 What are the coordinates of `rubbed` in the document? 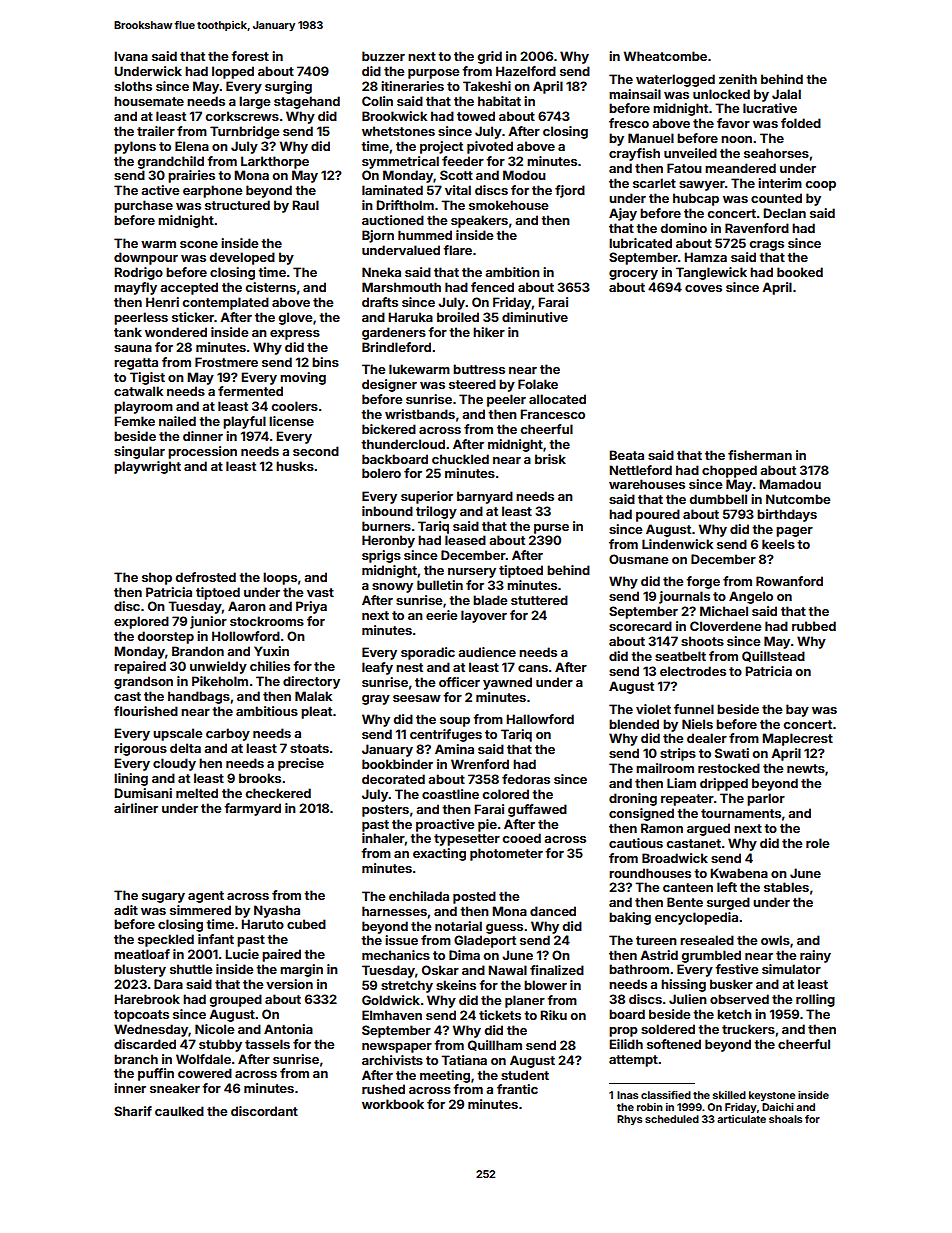 It's located at (814, 626).
